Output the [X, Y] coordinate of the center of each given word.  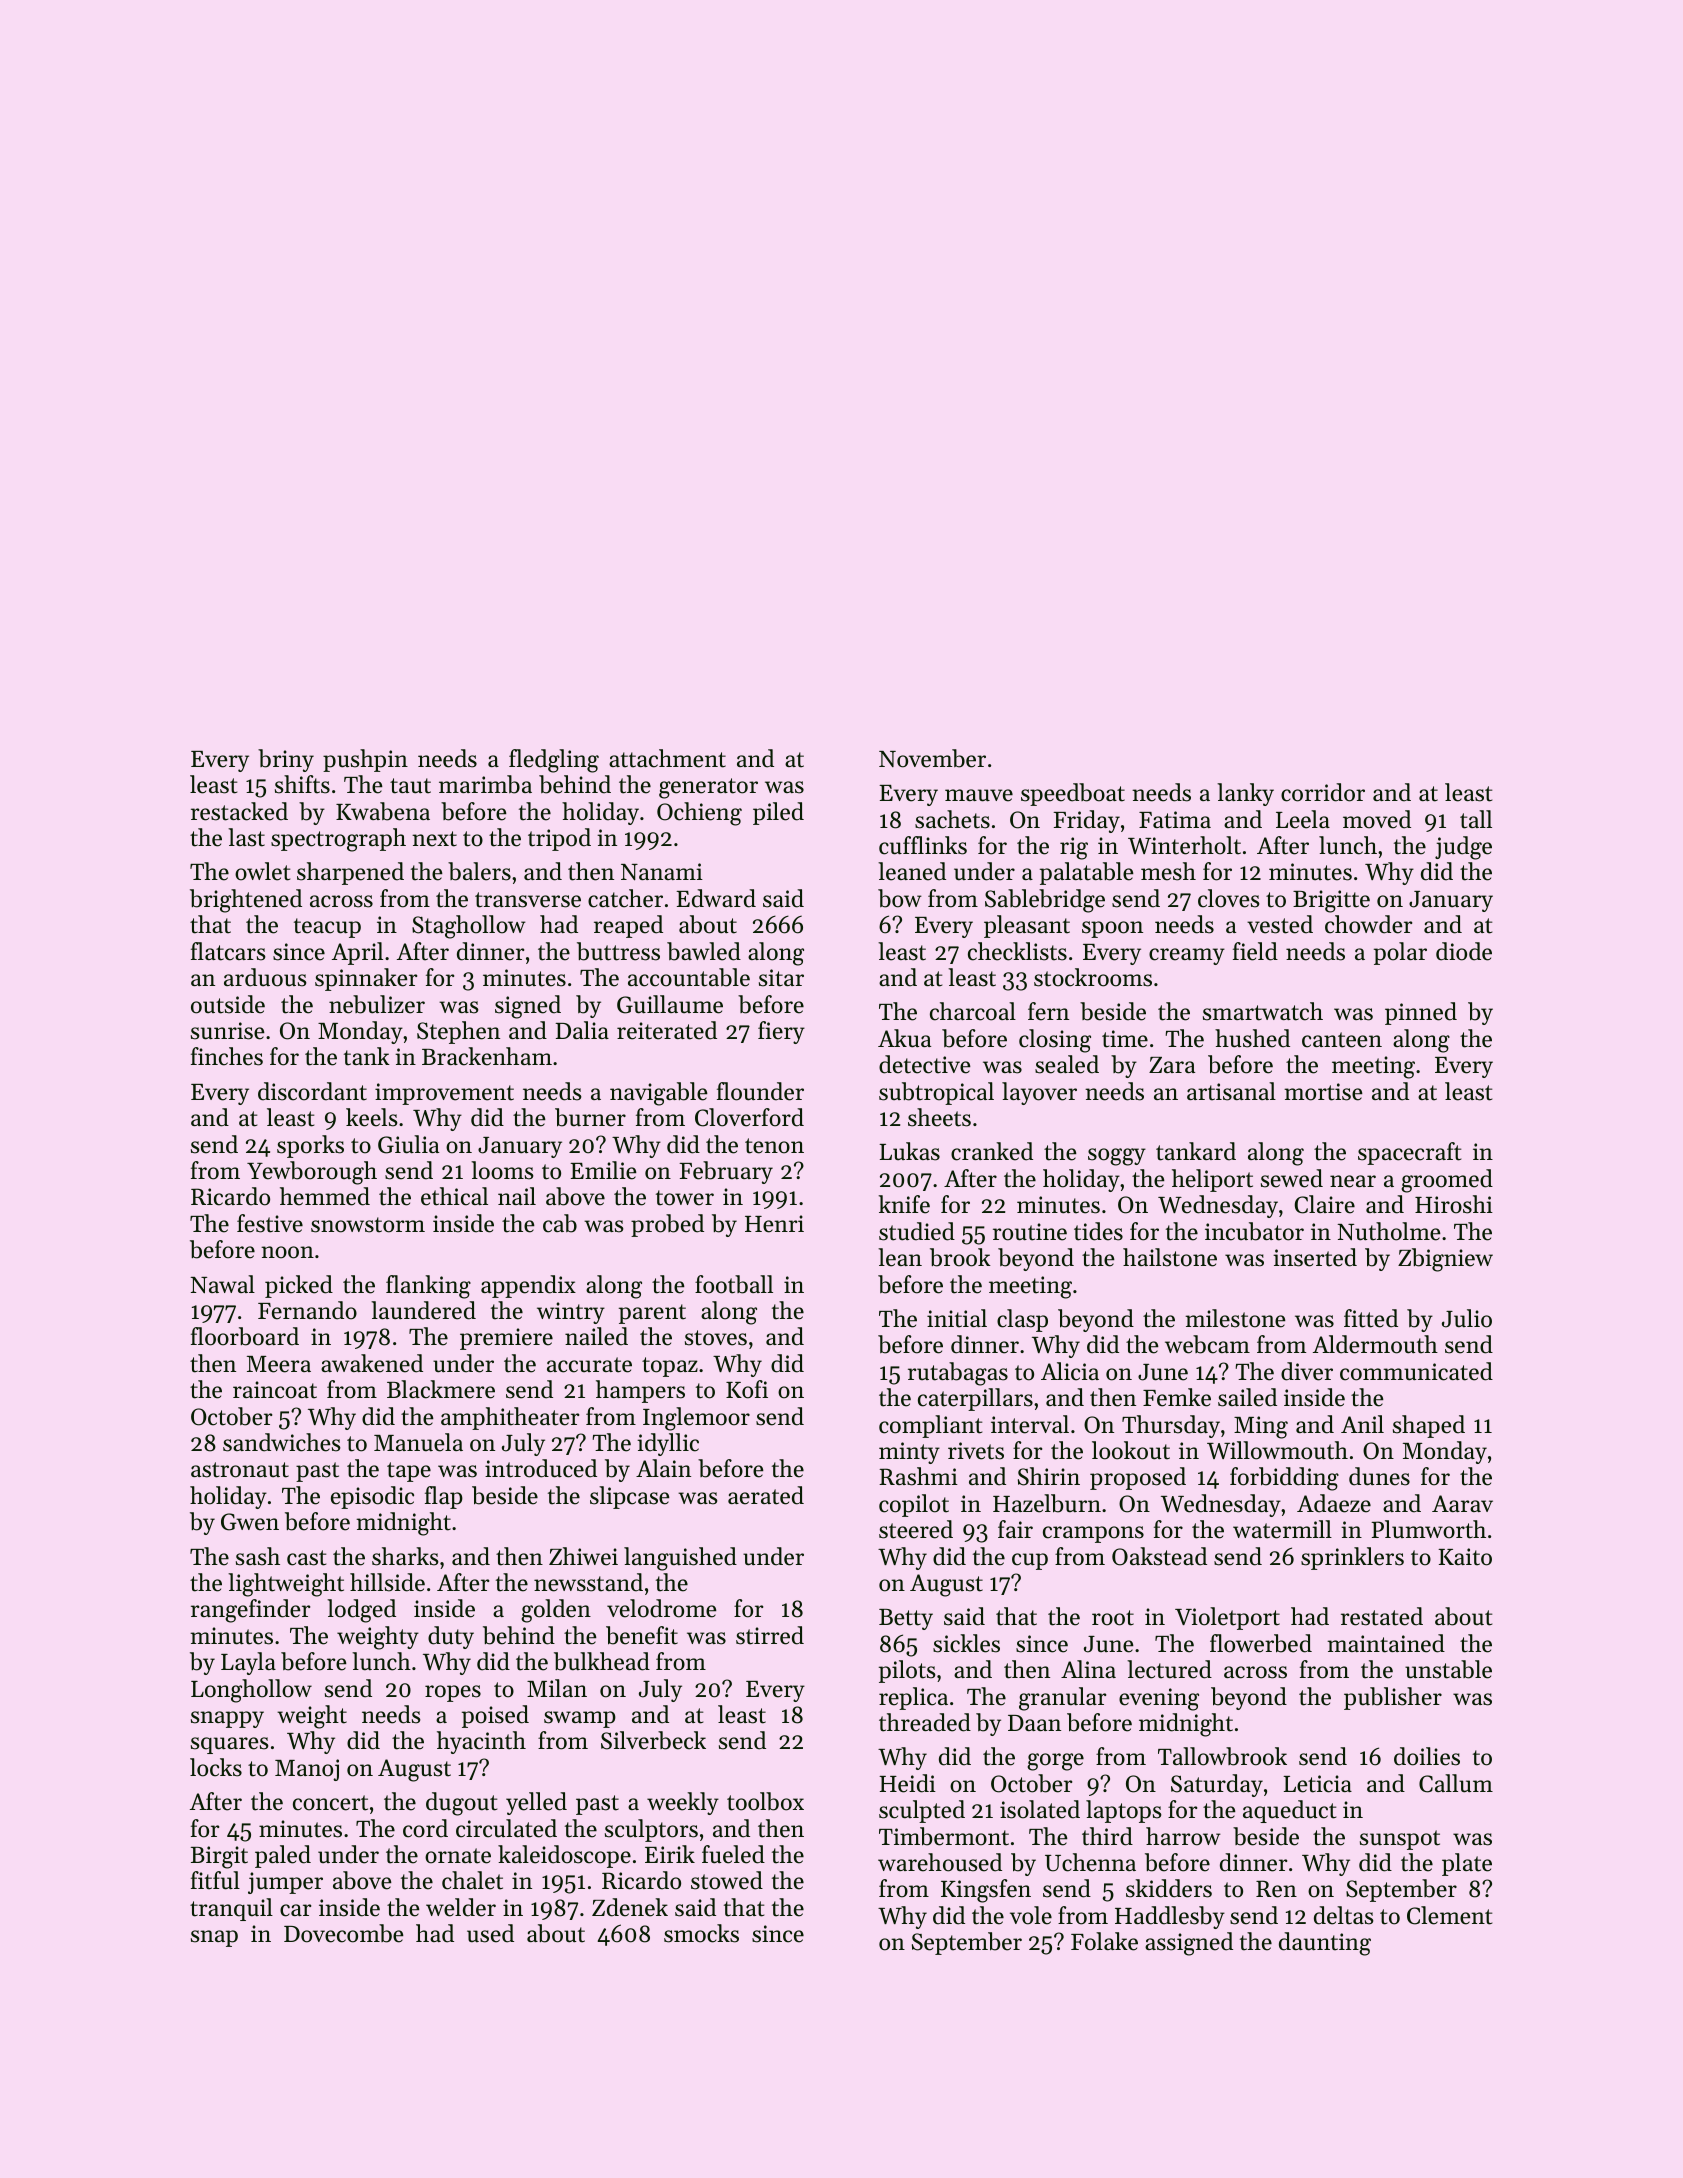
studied [917, 1231]
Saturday [1217, 1785]
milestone [1235, 1318]
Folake [1104, 1941]
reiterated [667, 1030]
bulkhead [602, 1661]
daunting [1325, 1944]
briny [286, 760]
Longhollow [251, 1691]
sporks [310, 1146]
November [932, 758]
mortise [1323, 1092]
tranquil [231, 1909]
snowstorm [368, 1225]
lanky [1245, 794]
